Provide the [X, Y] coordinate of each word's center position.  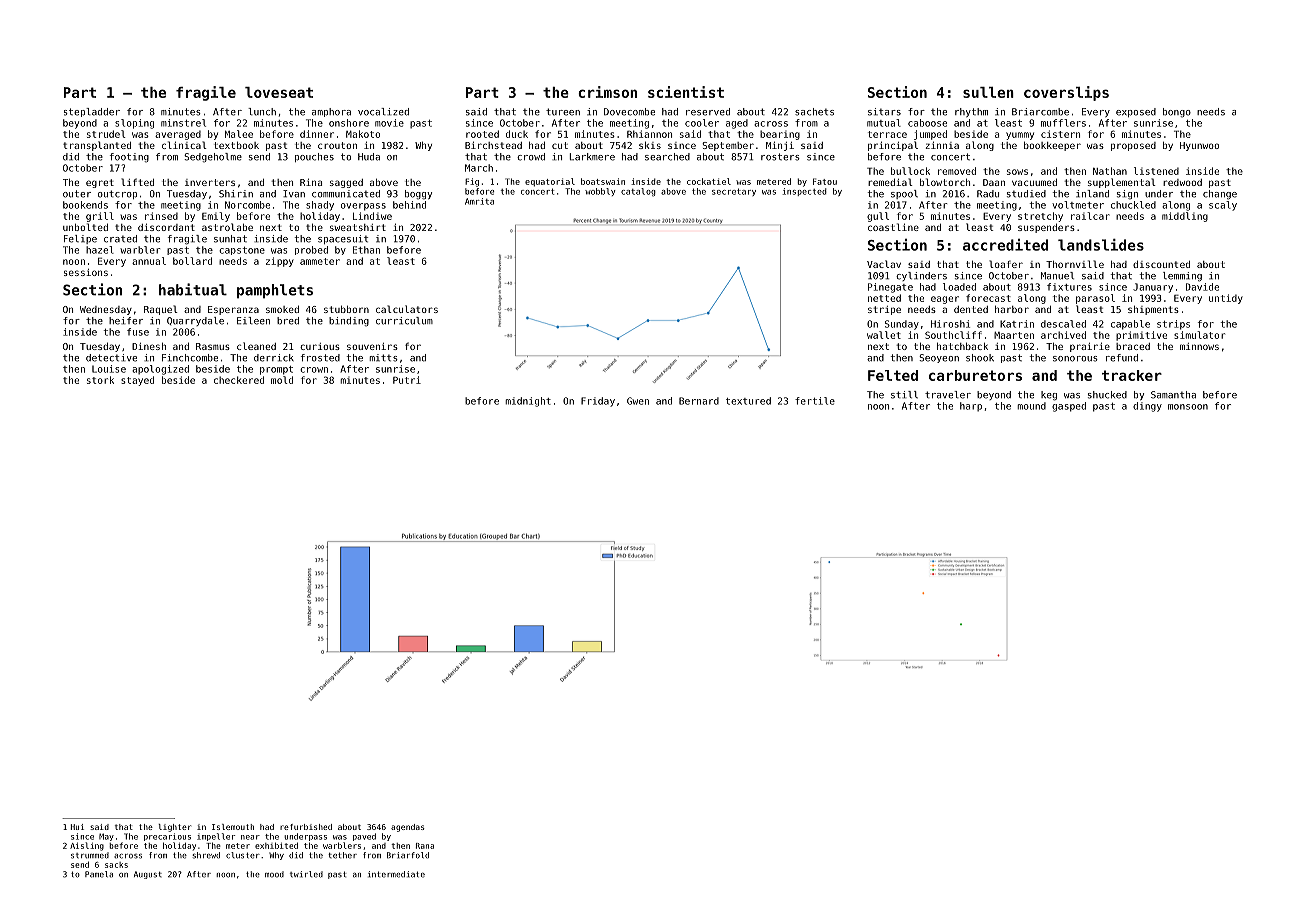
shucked [1107, 395]
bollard [192, 261]
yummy [1020, 136]
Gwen [638, 401]
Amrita [479, 201]
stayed [137, 381]
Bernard [699, 401]
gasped [1069, 407]
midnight [528, 402]
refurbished [306, 827]
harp [971, 407]
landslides [1101, 245]
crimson [607, 92]
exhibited [276, 845]
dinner [317, 134]
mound [1032, 406]
